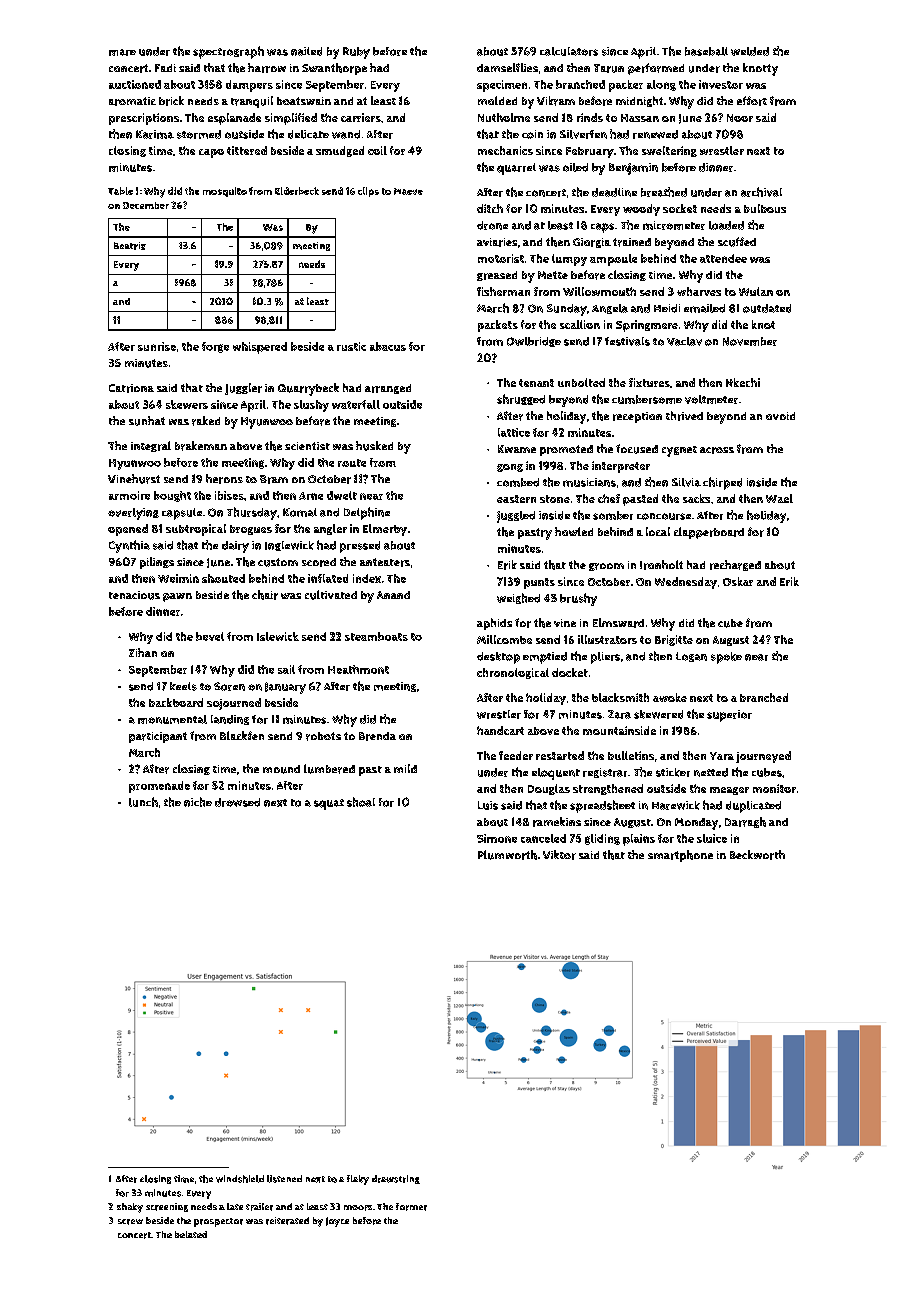 The height and width of the screenshot is (1316, 908). What do you see at coordinates (143, 652) in the screenshot?
I see `Zihan` at bounding box center [143, 652].
